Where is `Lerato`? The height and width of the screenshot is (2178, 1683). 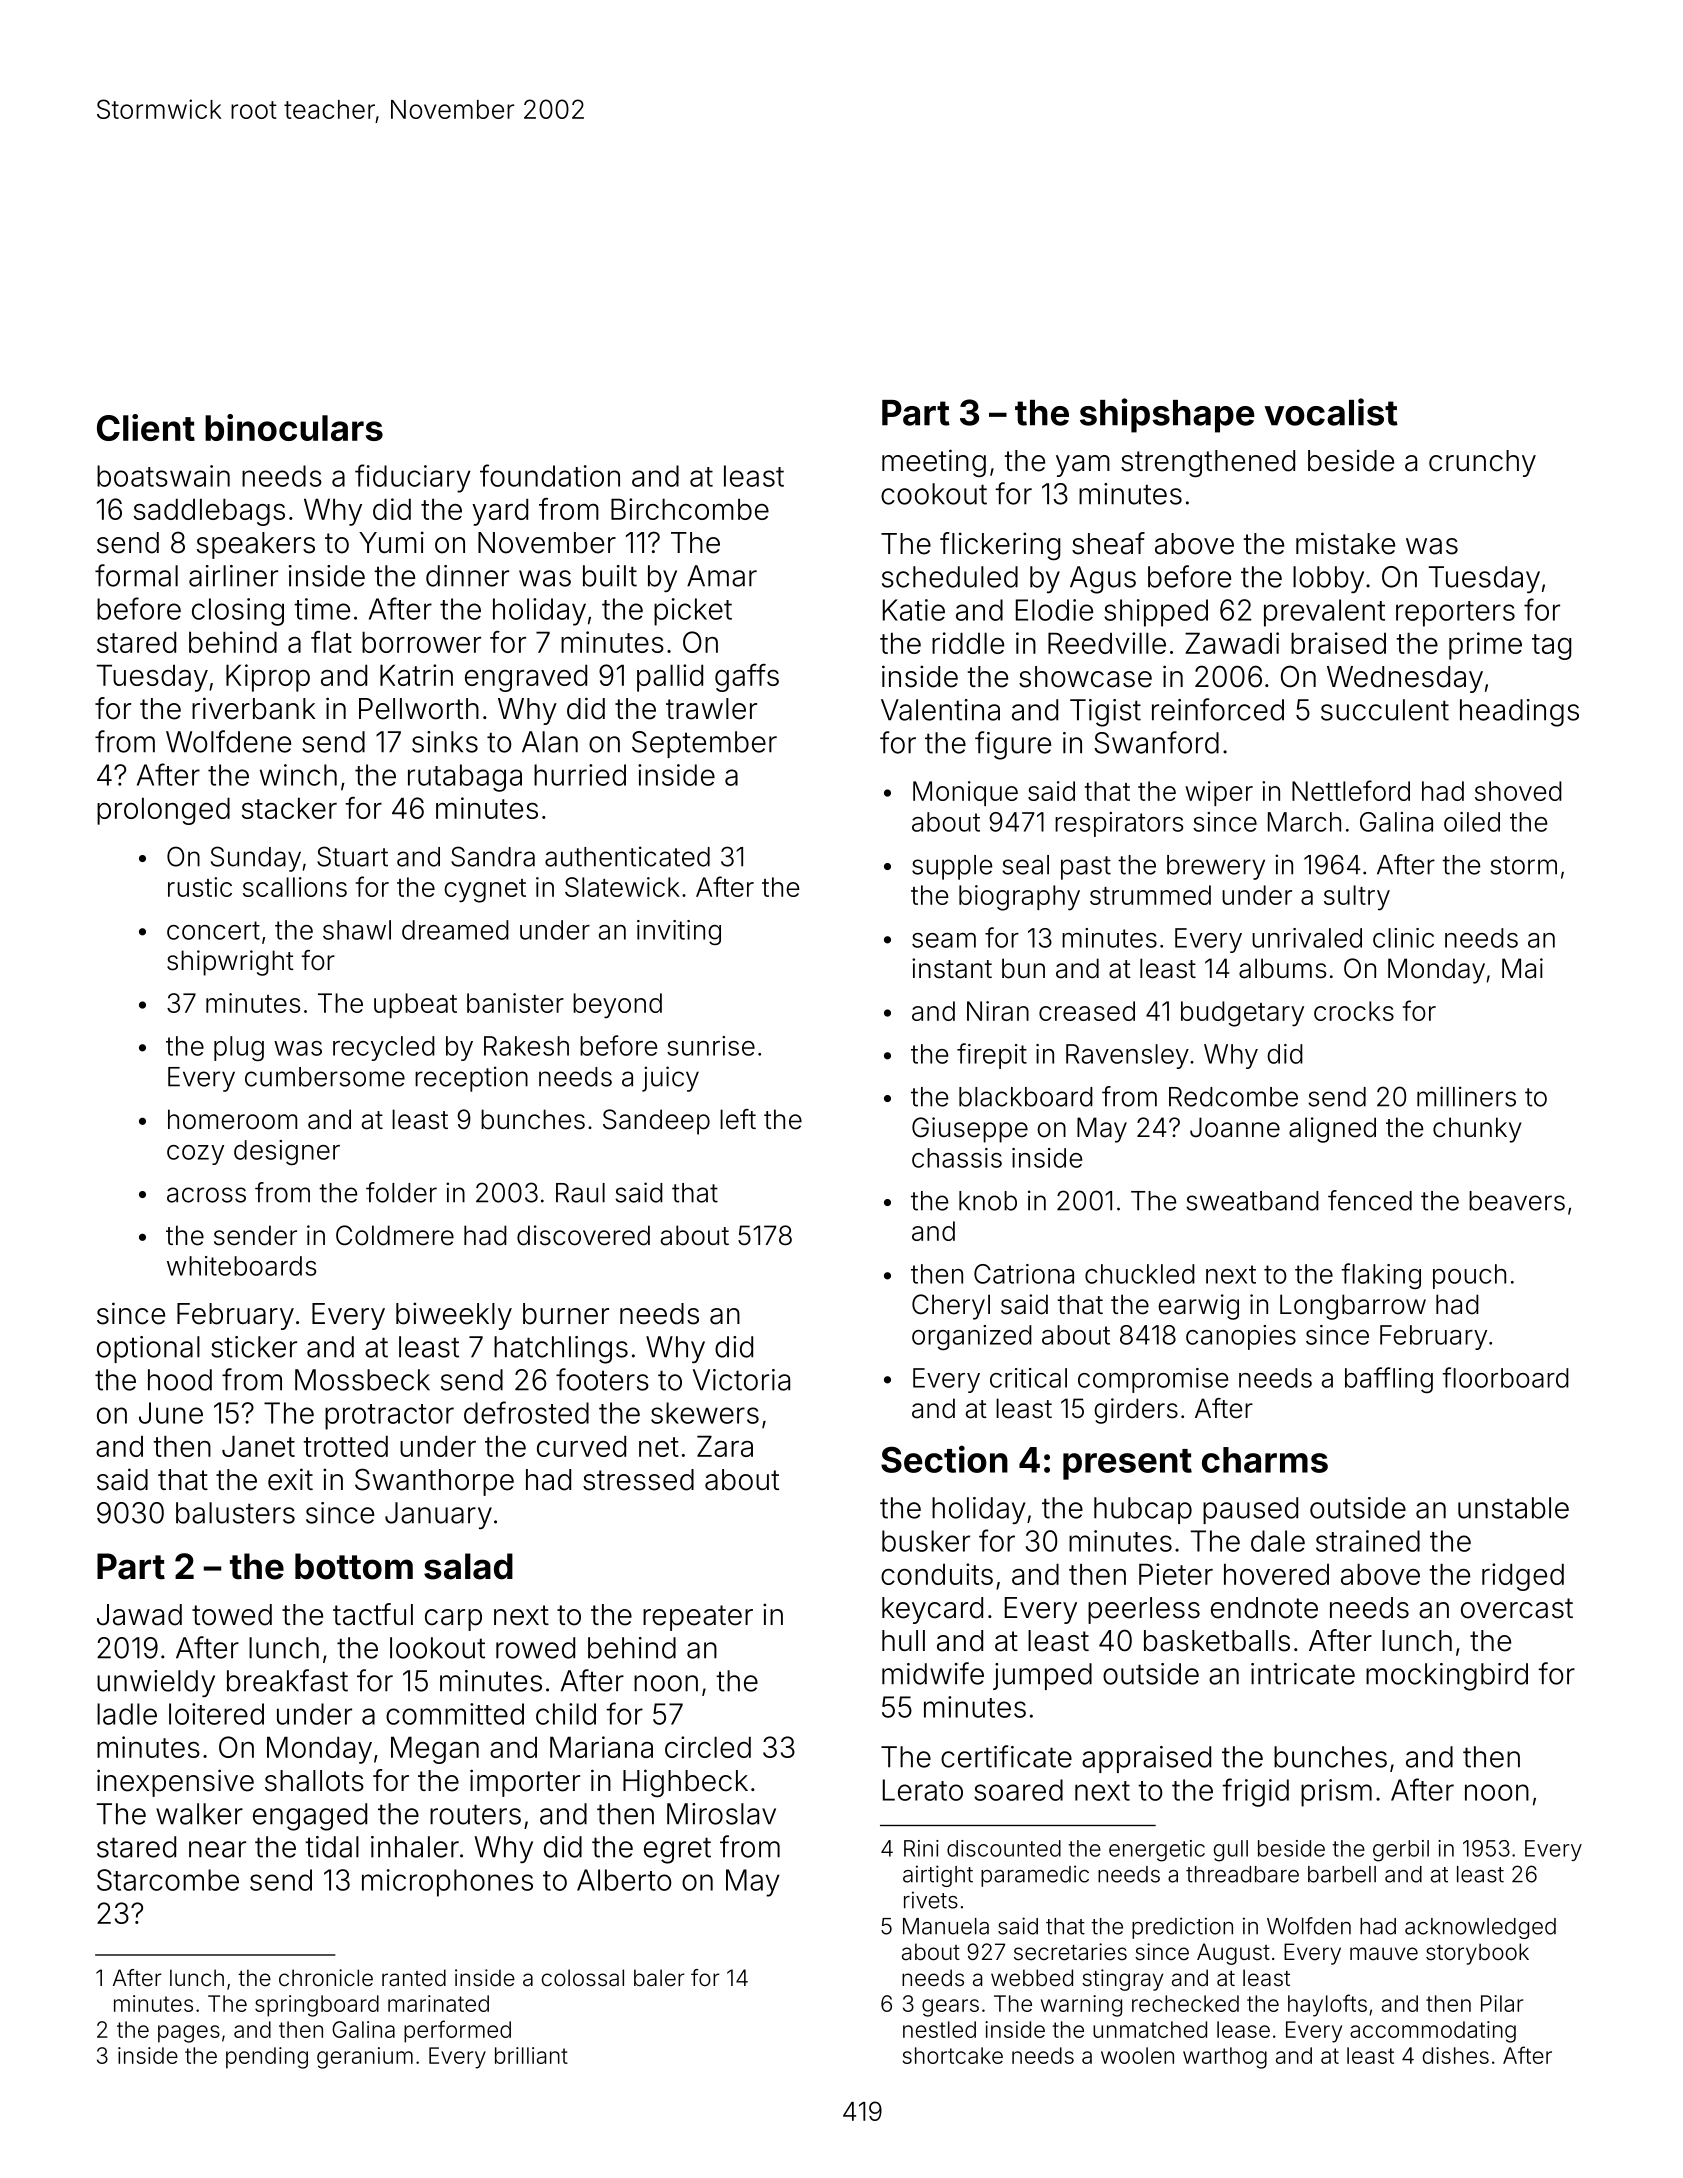
Lerato is located at coordinates (923, 1790).
